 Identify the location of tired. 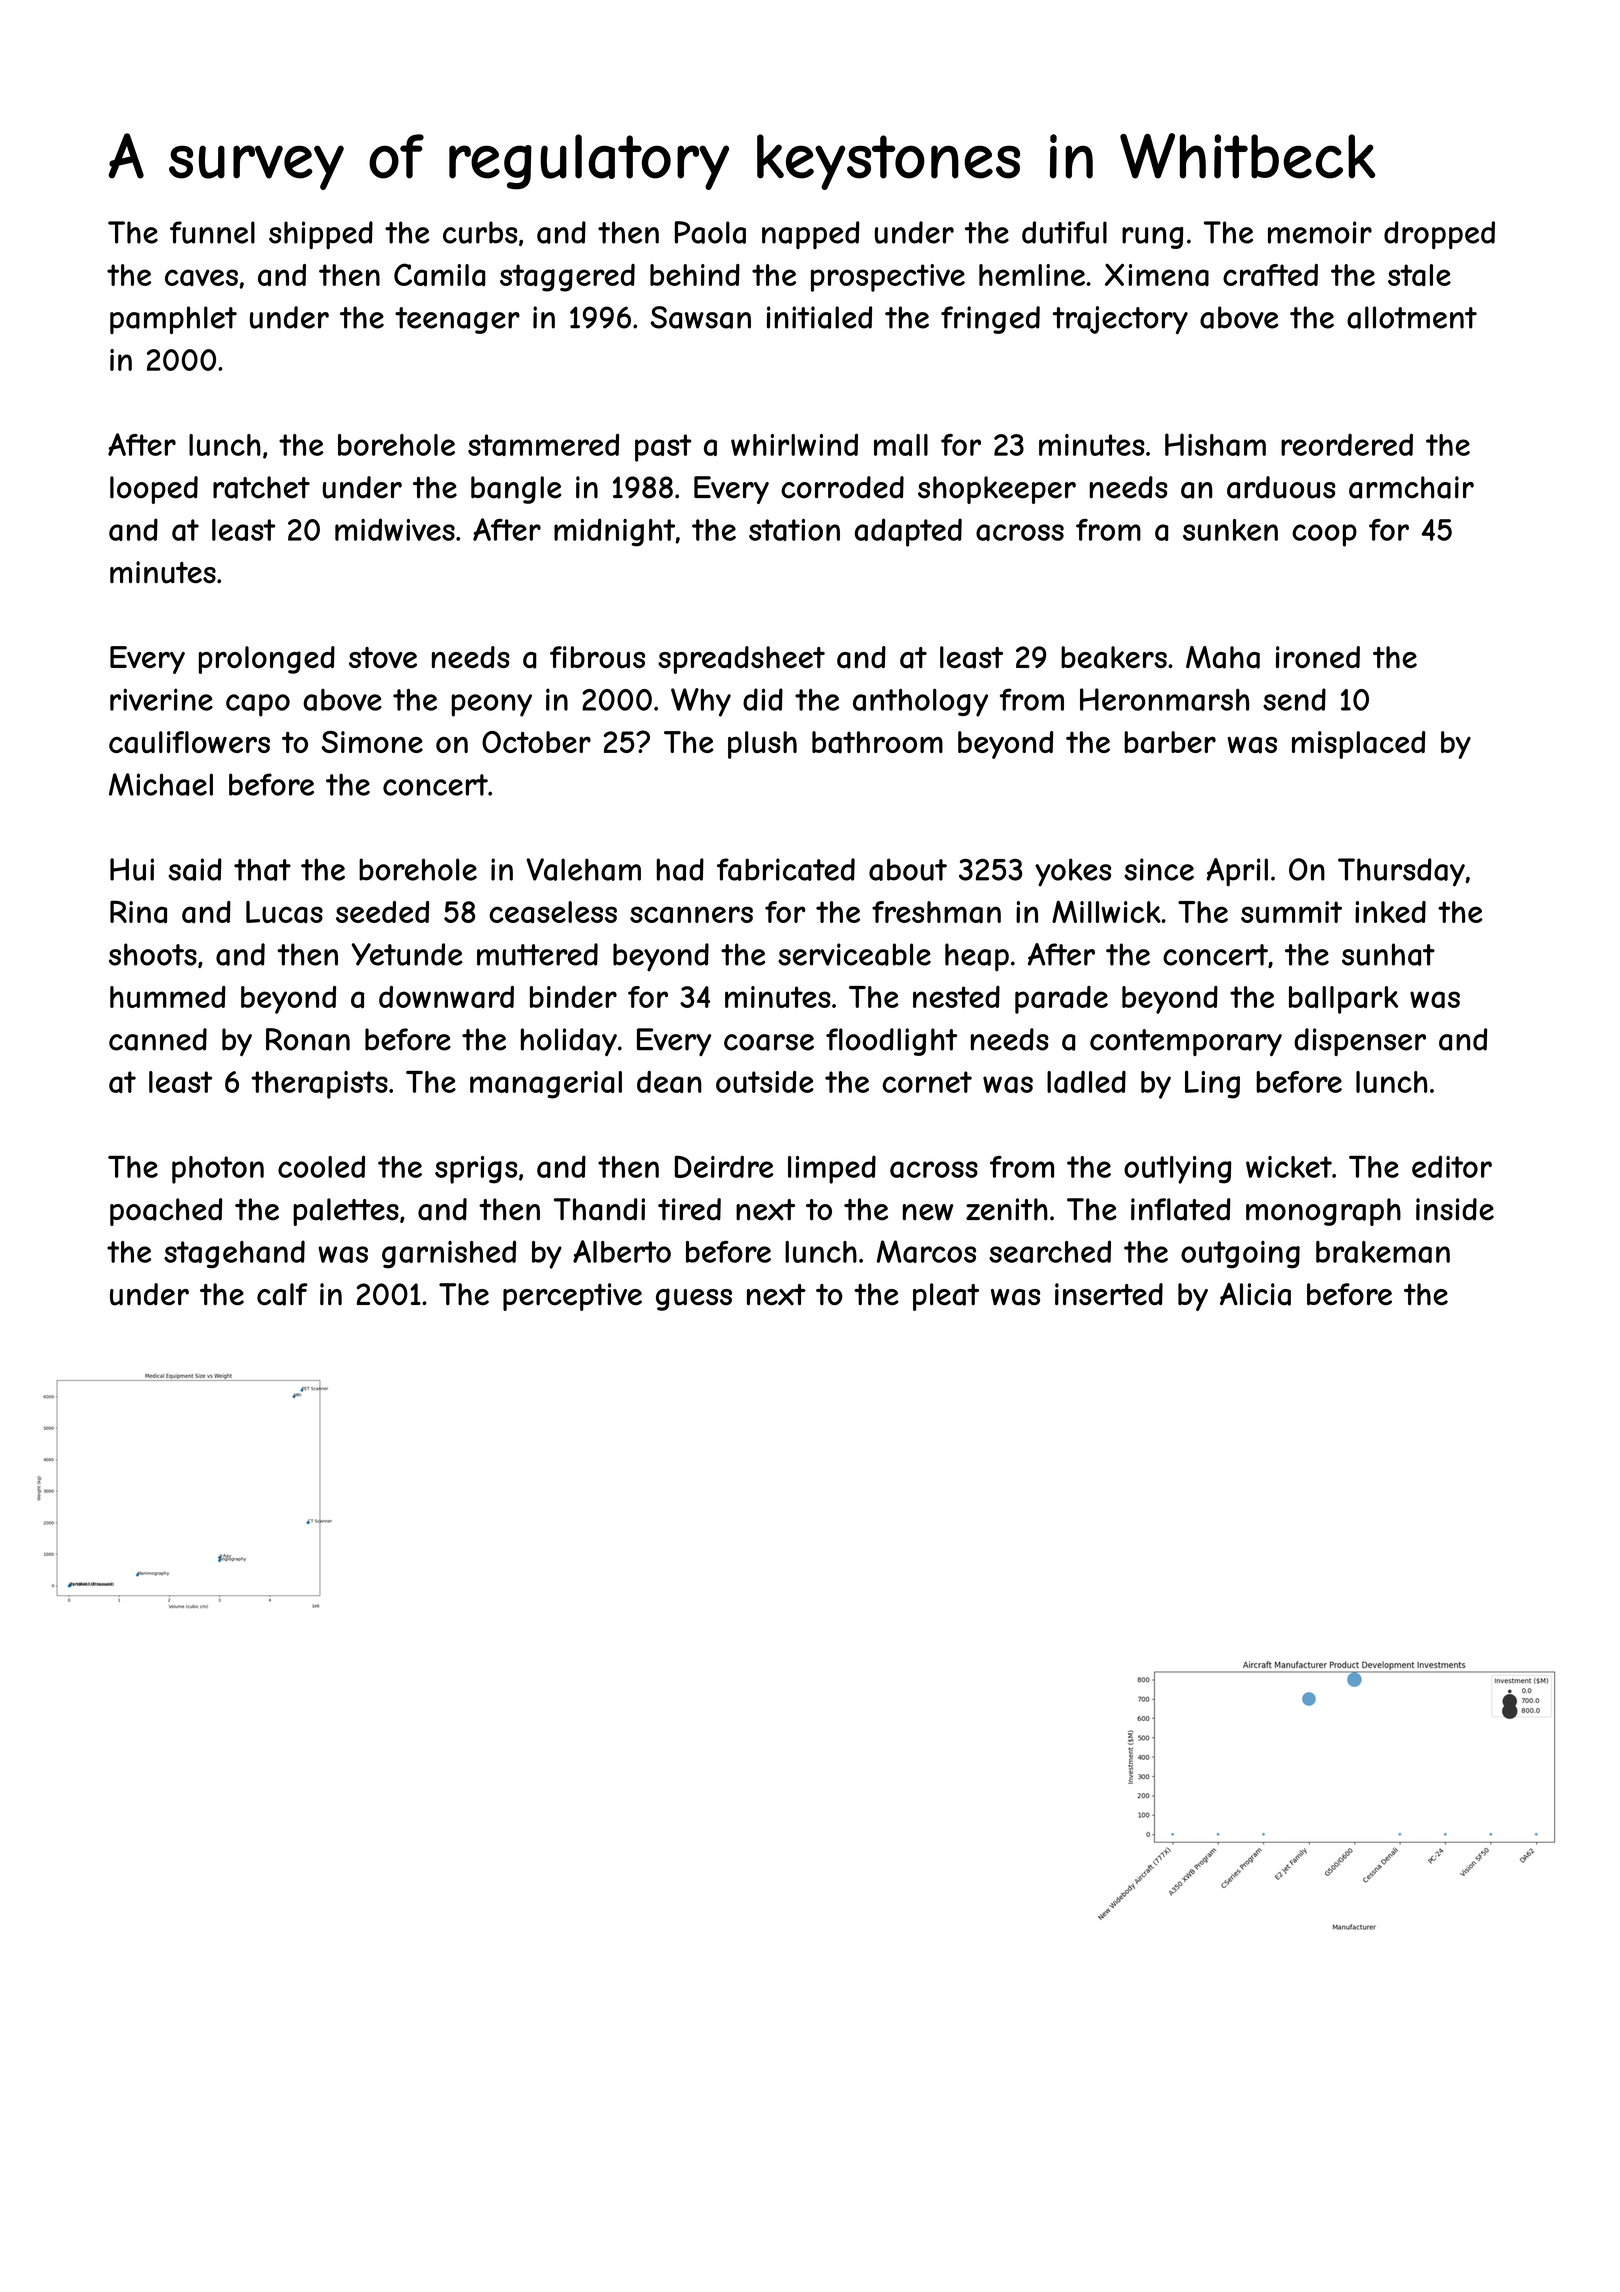
(689, 1209).
